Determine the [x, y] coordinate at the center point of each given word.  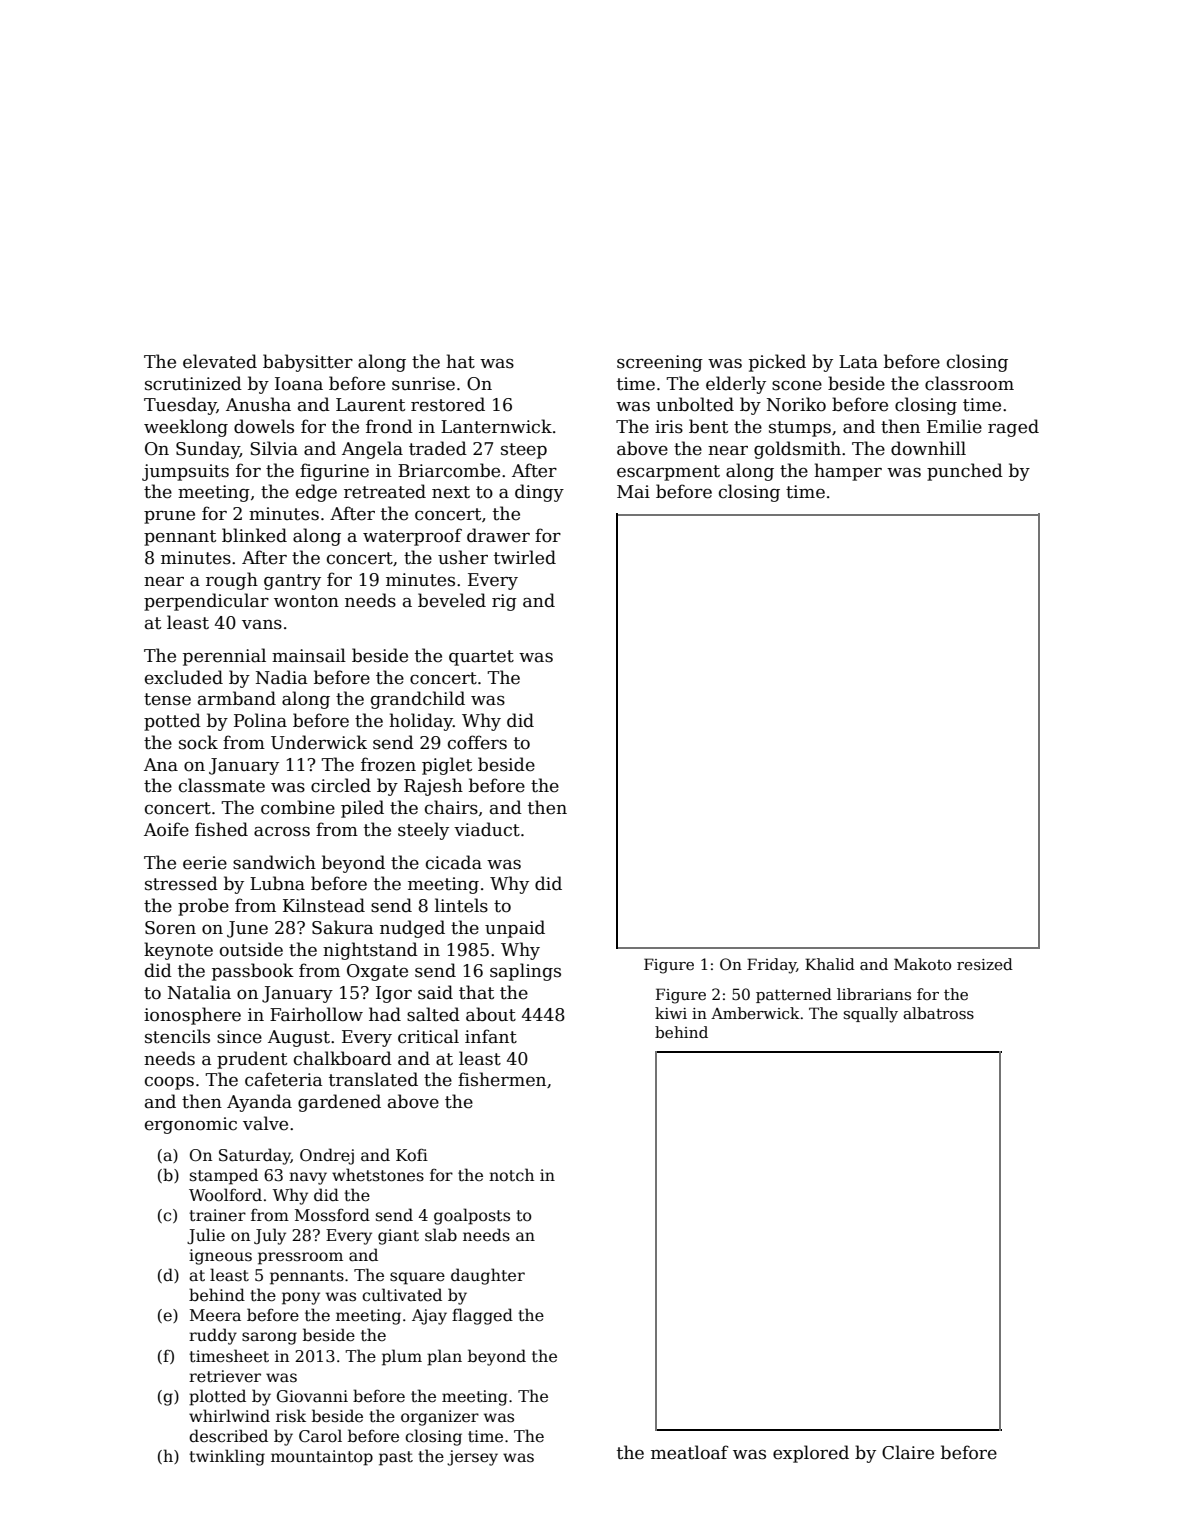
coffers [477, 742]
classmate [222, 785]
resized [985, 964]
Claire [908, 1452]
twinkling [227, 1457]
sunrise [423, 384]
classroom [969, 383]
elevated [220, 361]
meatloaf [689, 1452]
